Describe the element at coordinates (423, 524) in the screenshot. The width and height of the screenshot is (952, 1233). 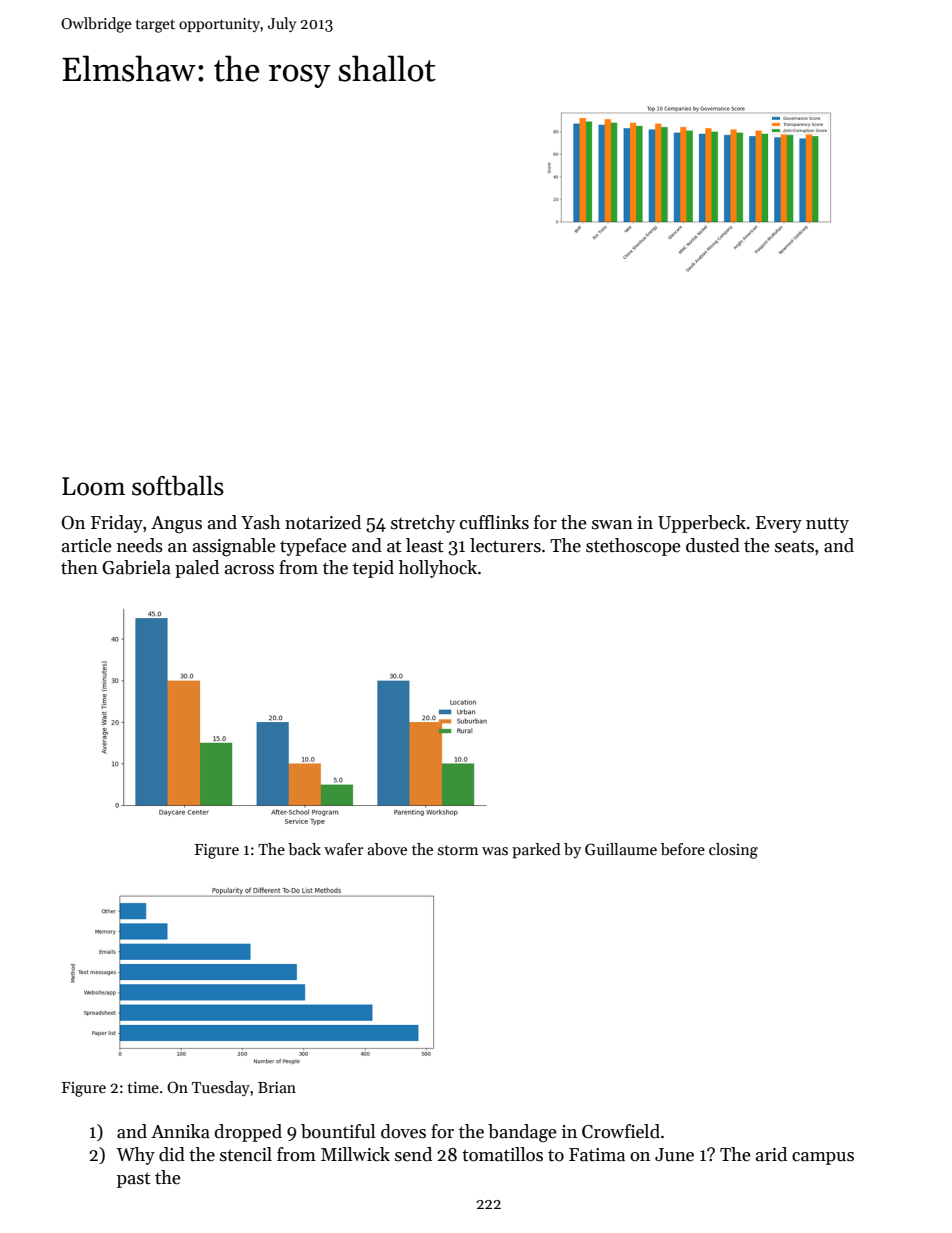
I see `stretchy` at that location.
